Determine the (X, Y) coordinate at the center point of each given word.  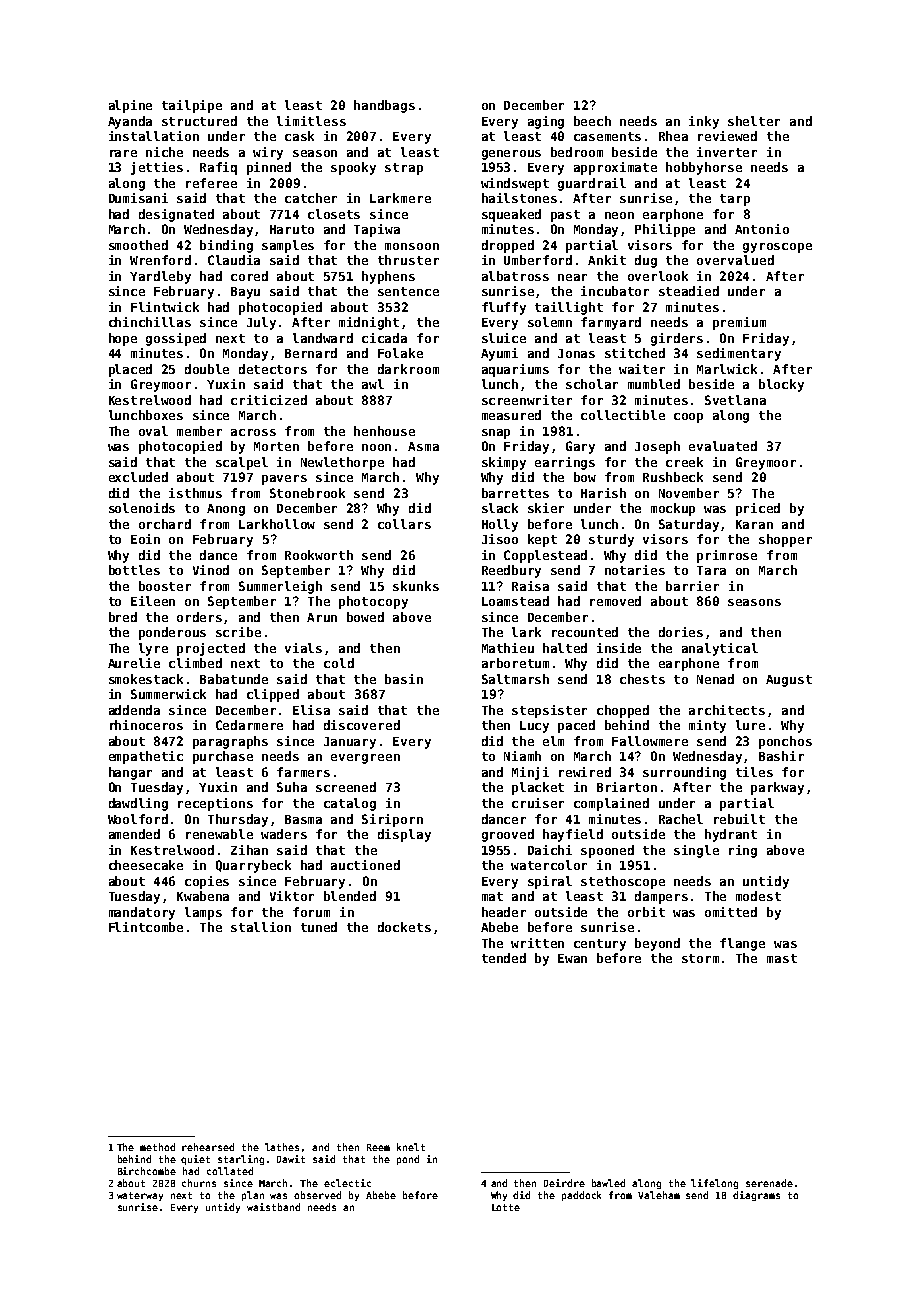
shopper (785, 540)
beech (592, 121)
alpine (130, 106)
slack (500, 508)
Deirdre (564, 1183)
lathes (282, 1147)
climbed (195, 663)
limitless (311, 121)
